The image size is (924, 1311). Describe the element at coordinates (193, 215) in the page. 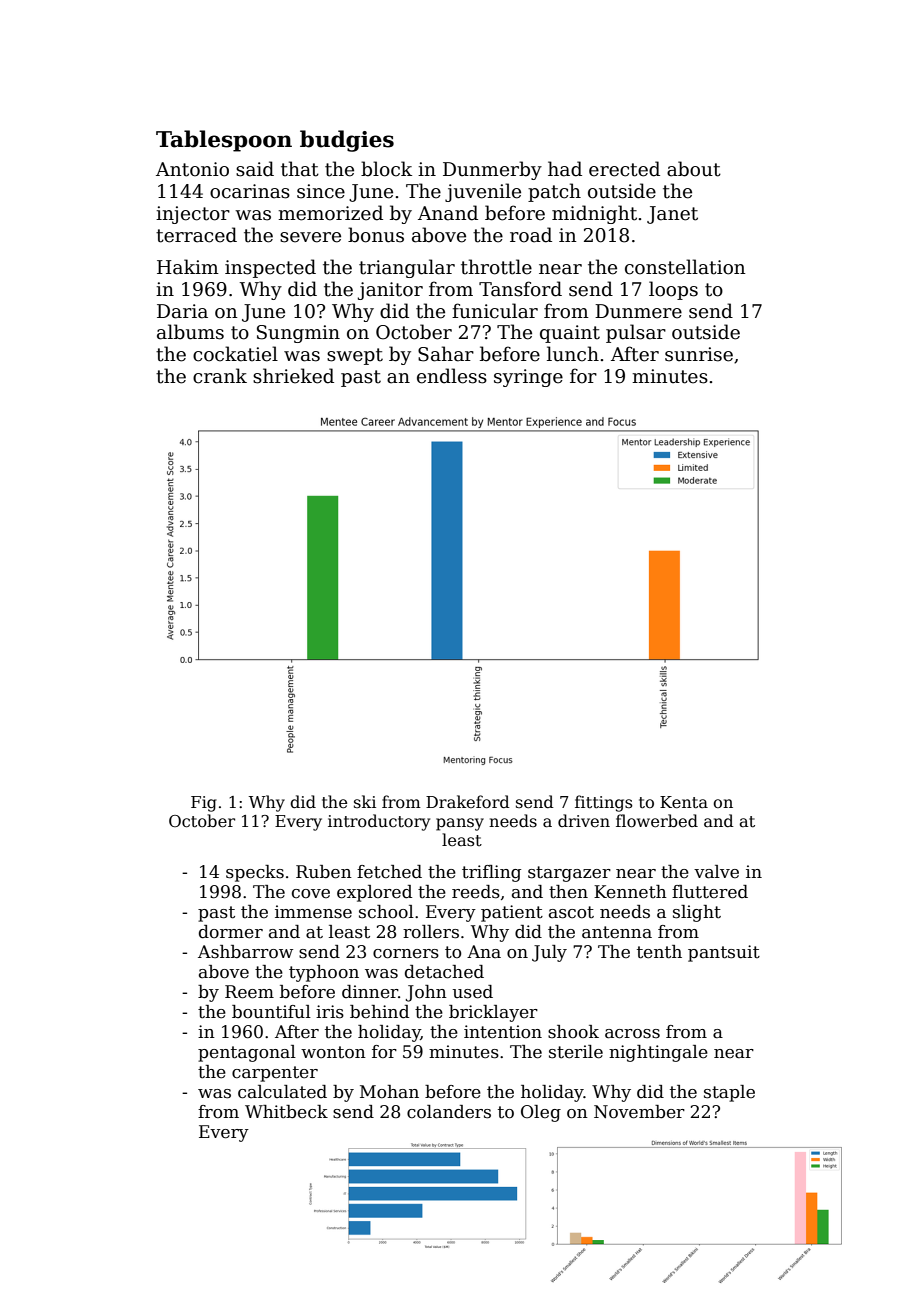

I see `injector` at that location.
